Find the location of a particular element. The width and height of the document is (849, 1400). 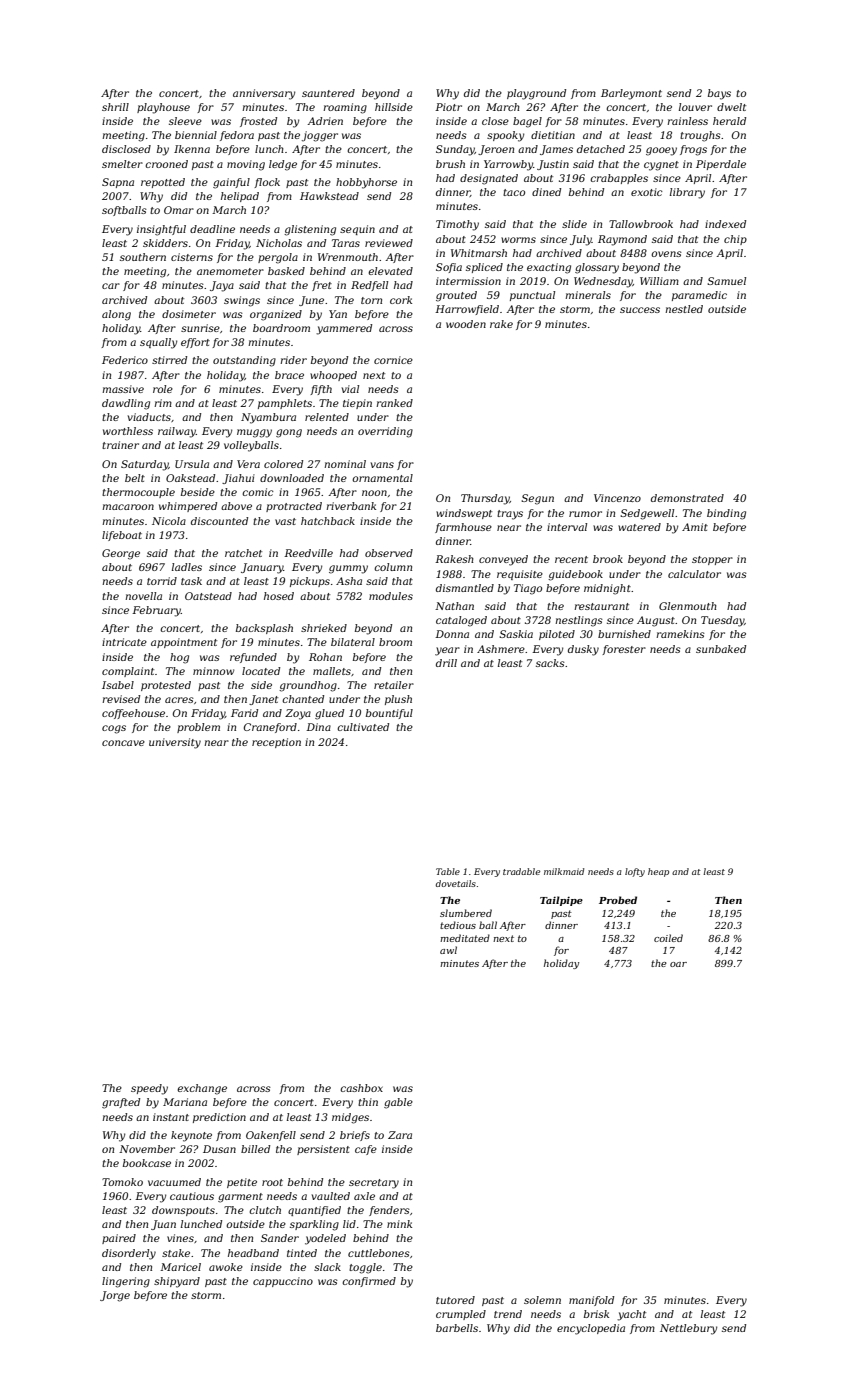

coiled is located at coordinates (668, 938).
